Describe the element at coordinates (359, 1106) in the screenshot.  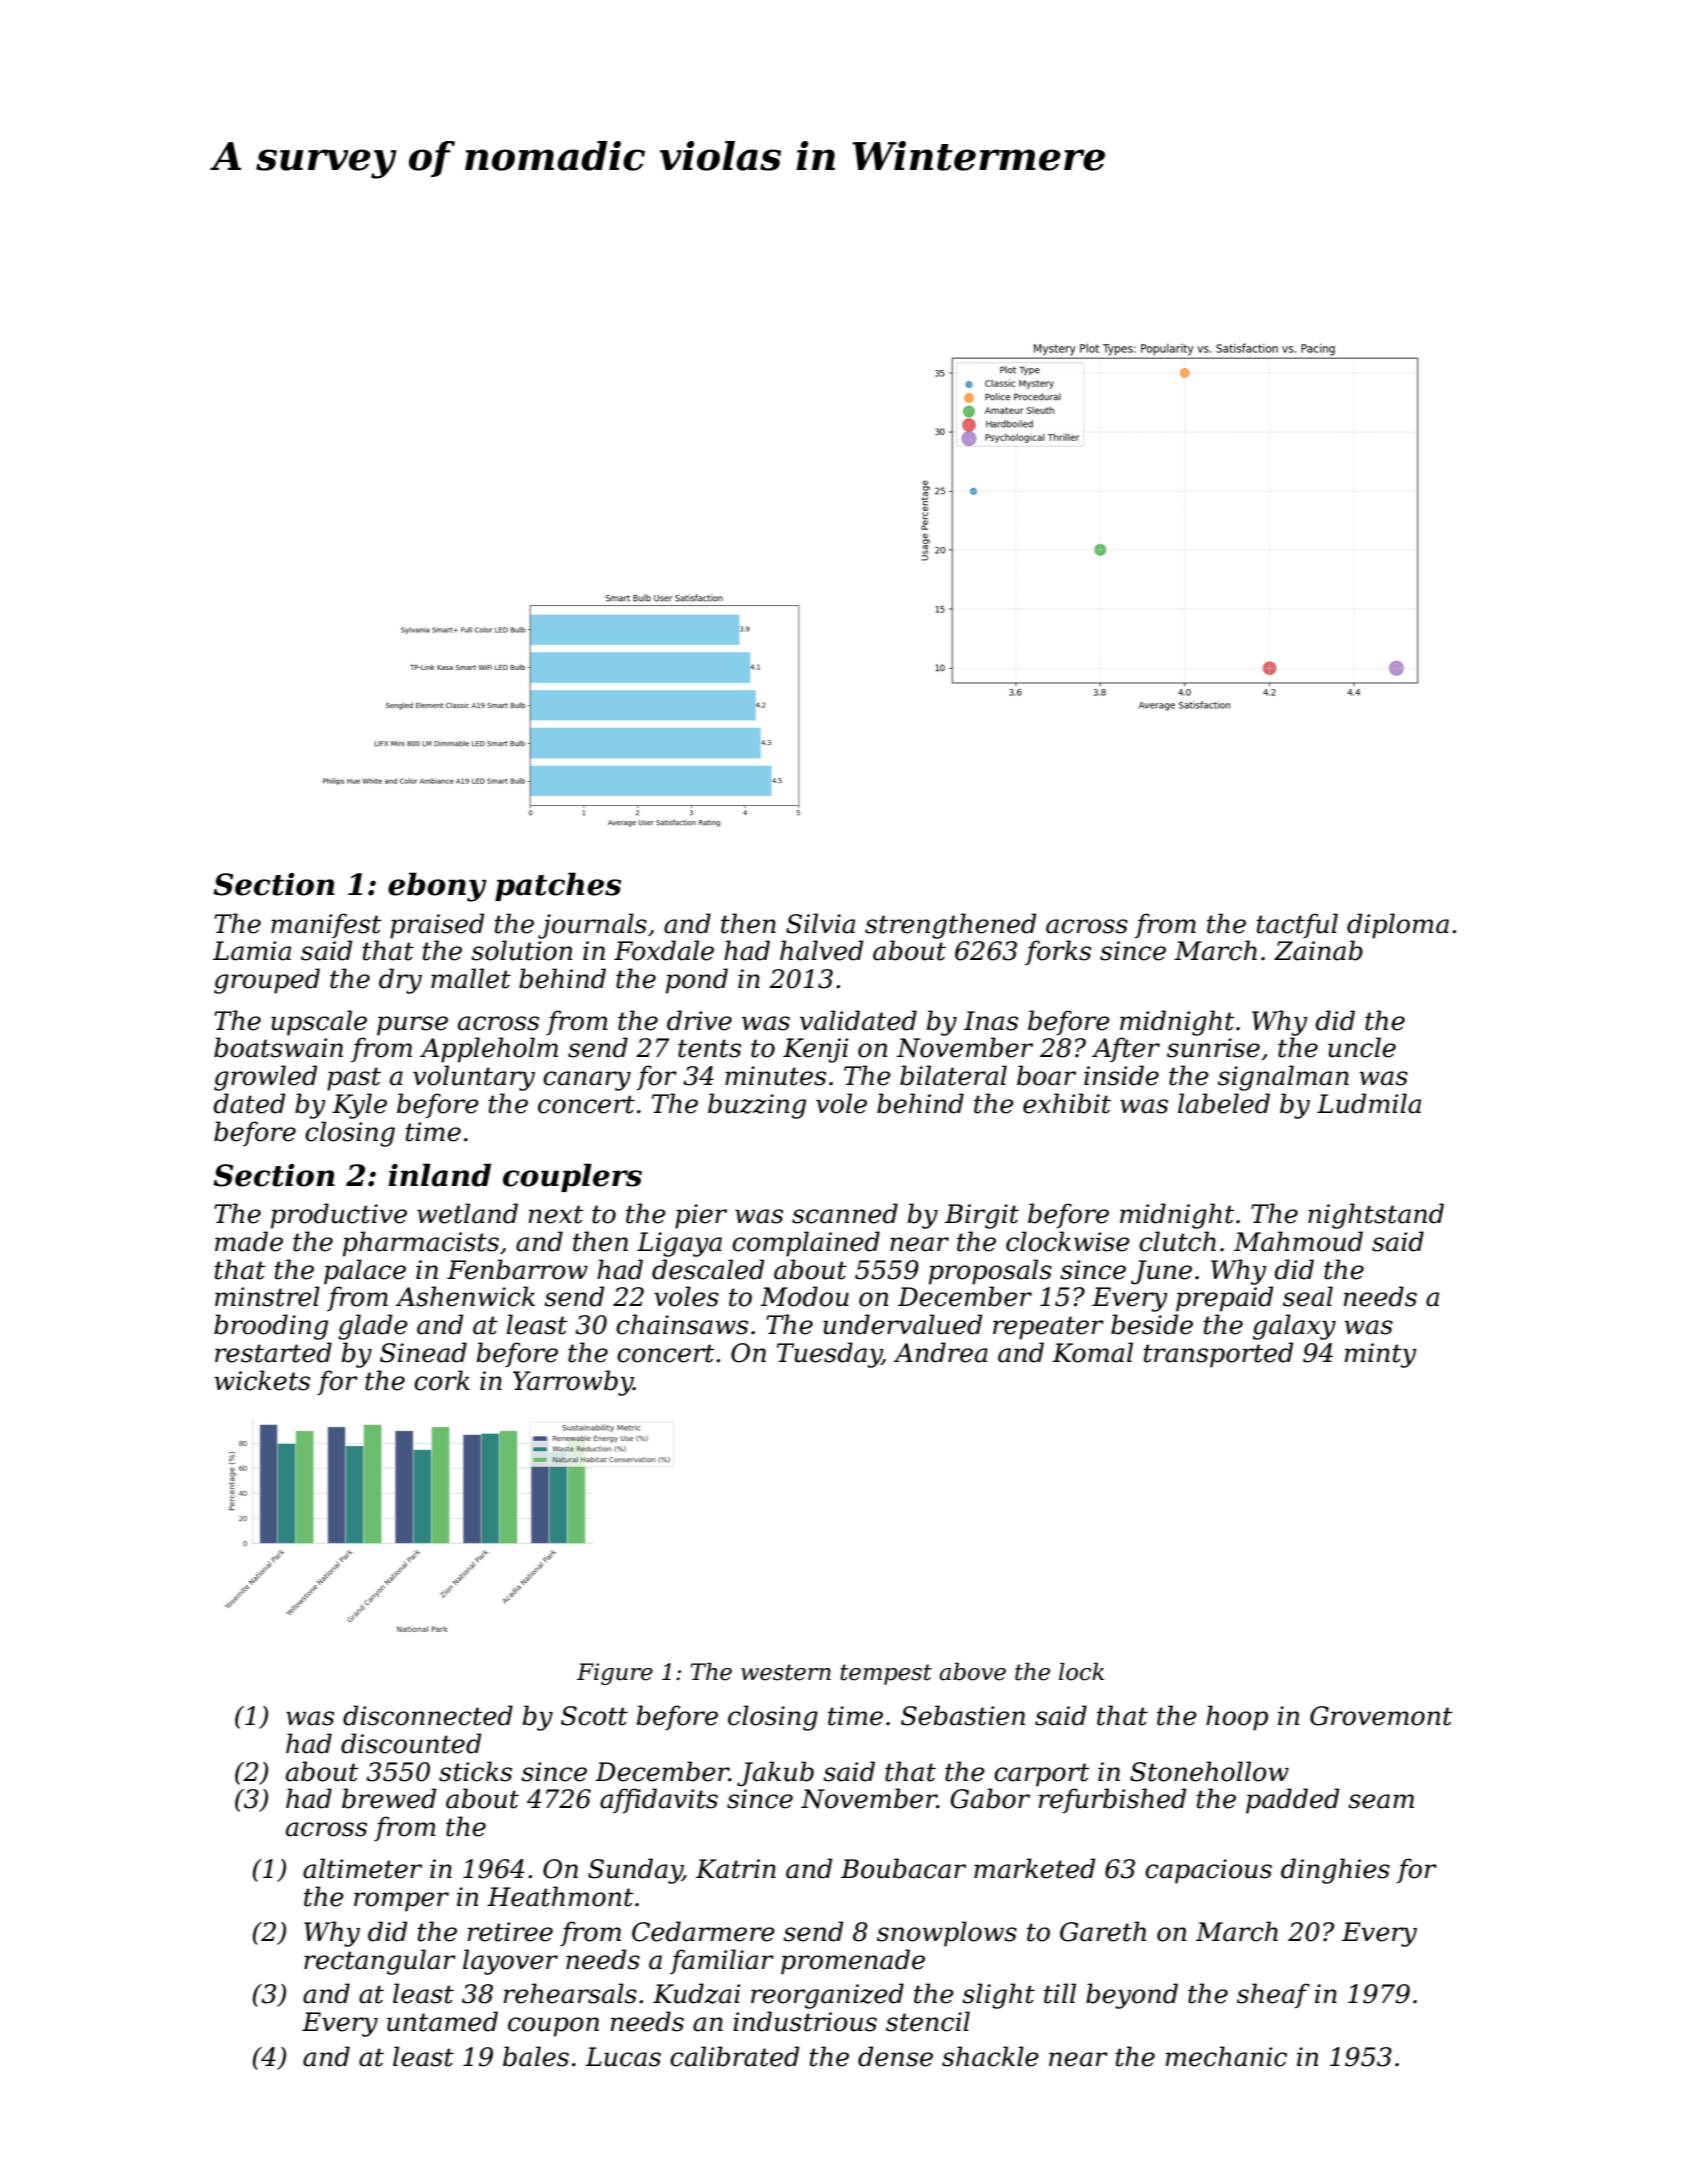
I see `Kyle` at that location.
